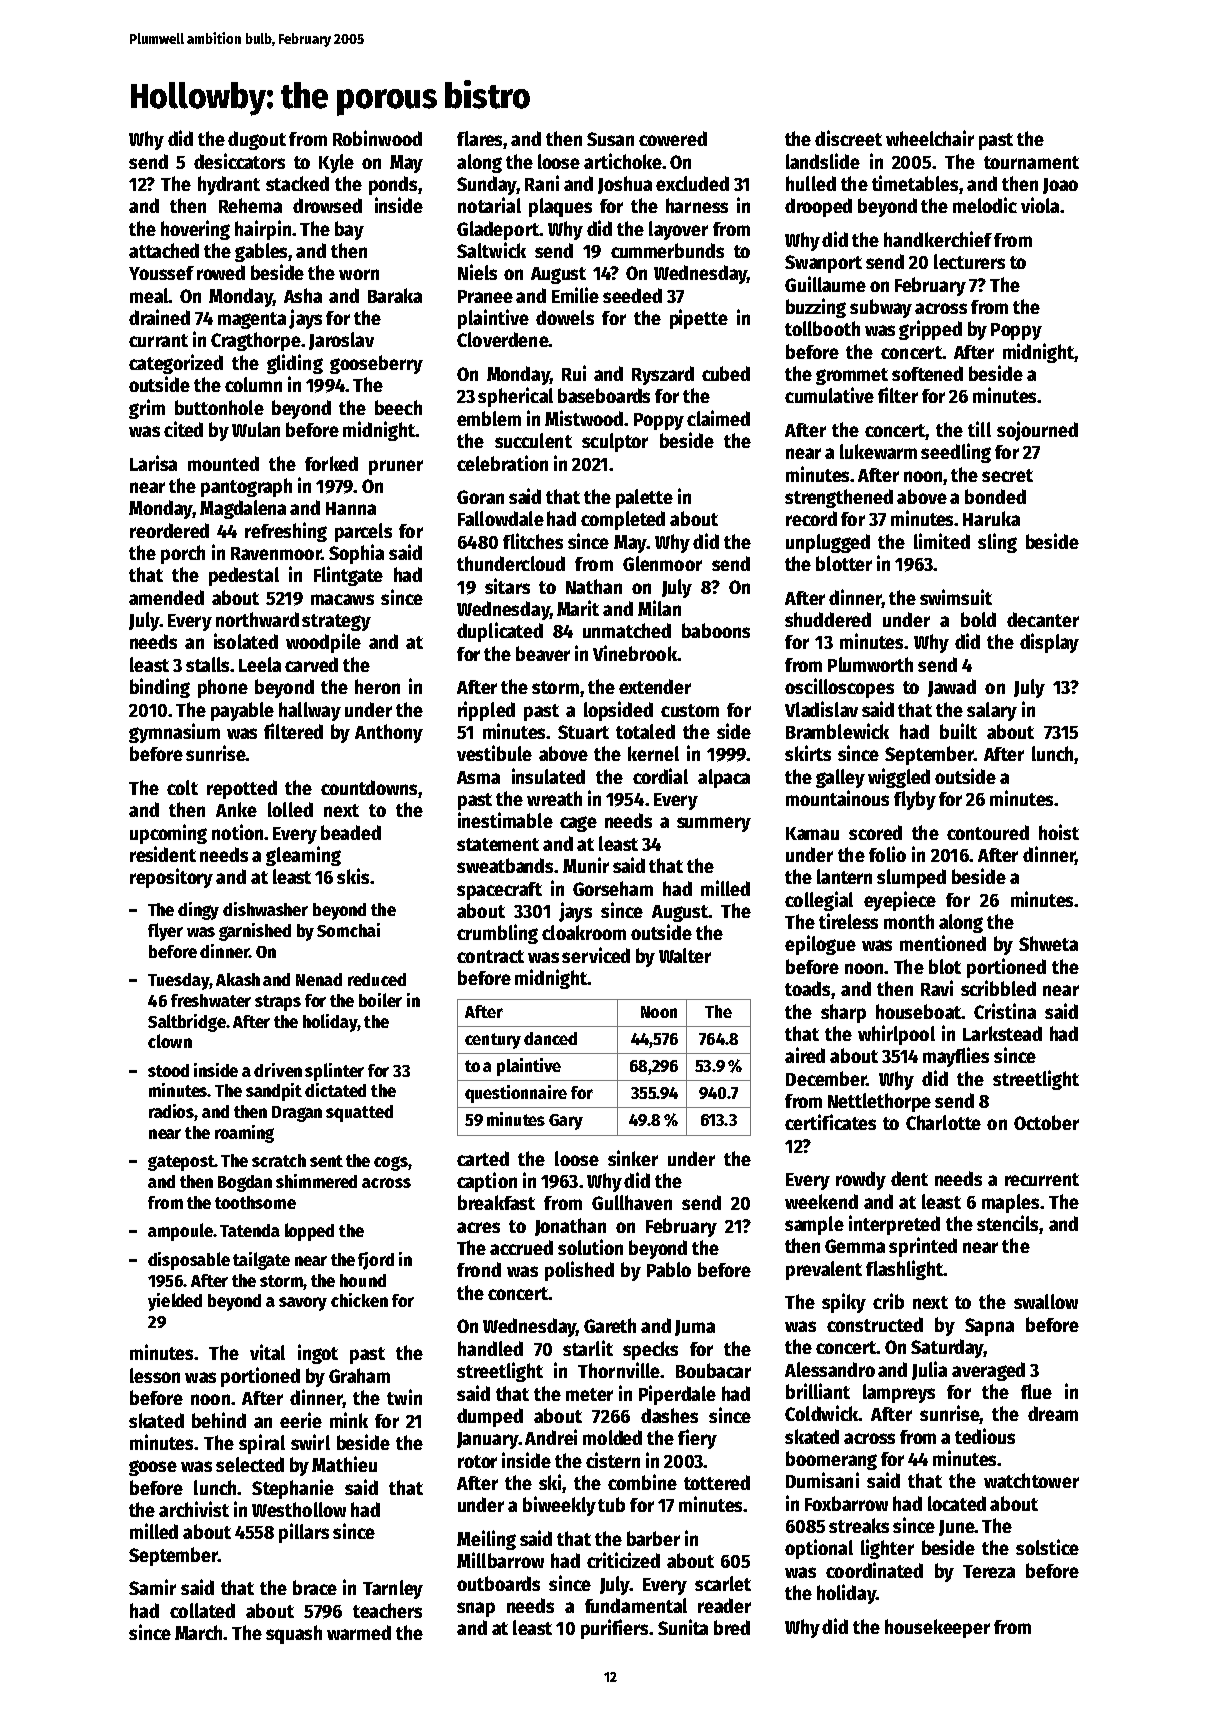  Describe the element at coordinates (398, 407) in the screenshot. I see `beech` at that location.
